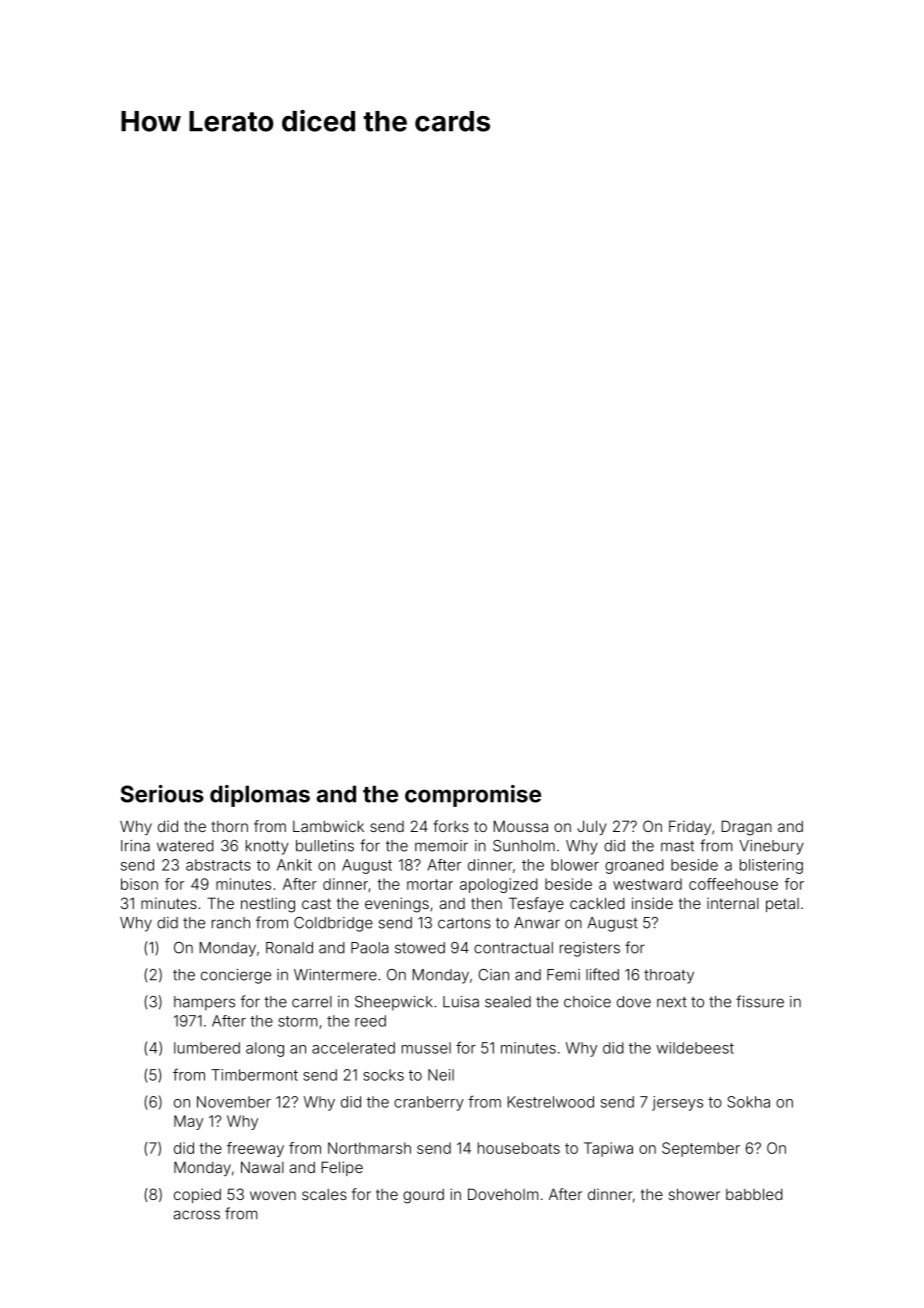 This document has height=1308, width=924. Describe the element at coordinates (652, 903) in the document. I see `inside` at that location.
